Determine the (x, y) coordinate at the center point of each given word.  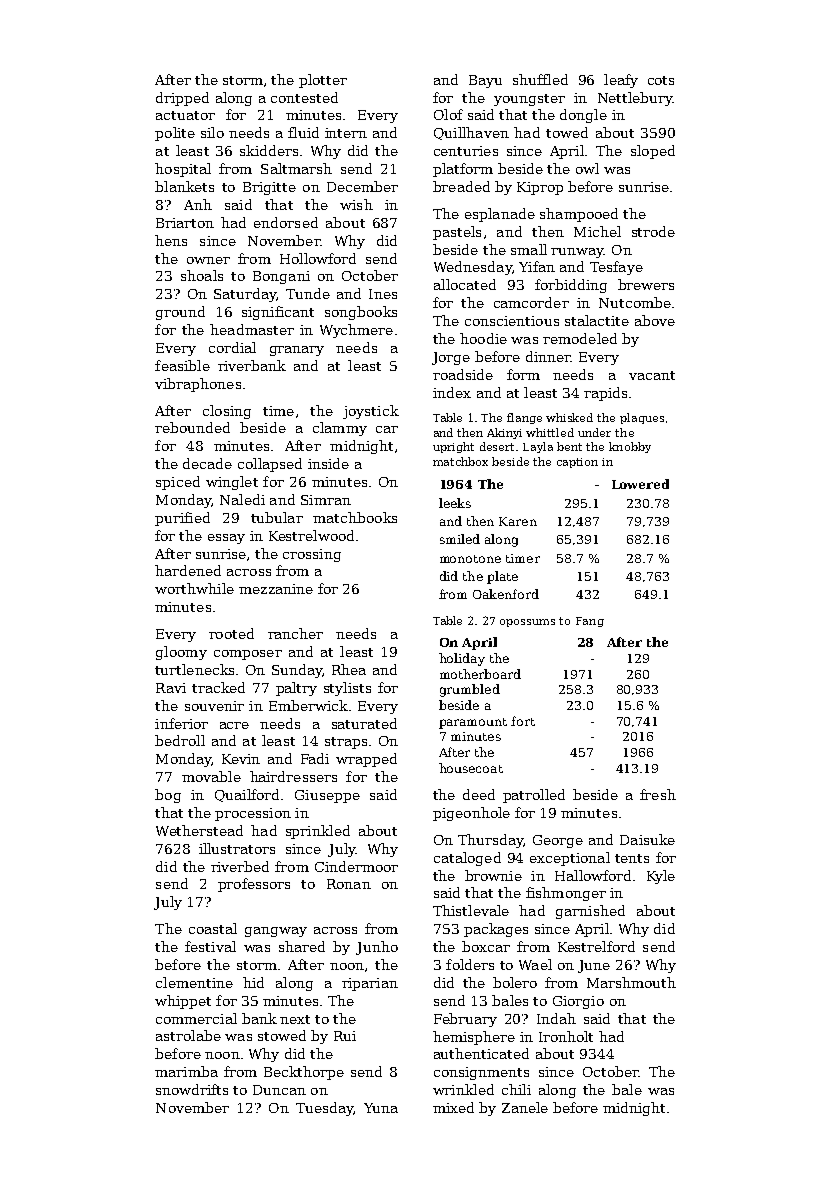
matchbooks (355, 517)
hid (253, 982)
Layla (538, 447)
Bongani (281, 277)
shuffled (540, 79)
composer (248, 655)
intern (346, 133)
